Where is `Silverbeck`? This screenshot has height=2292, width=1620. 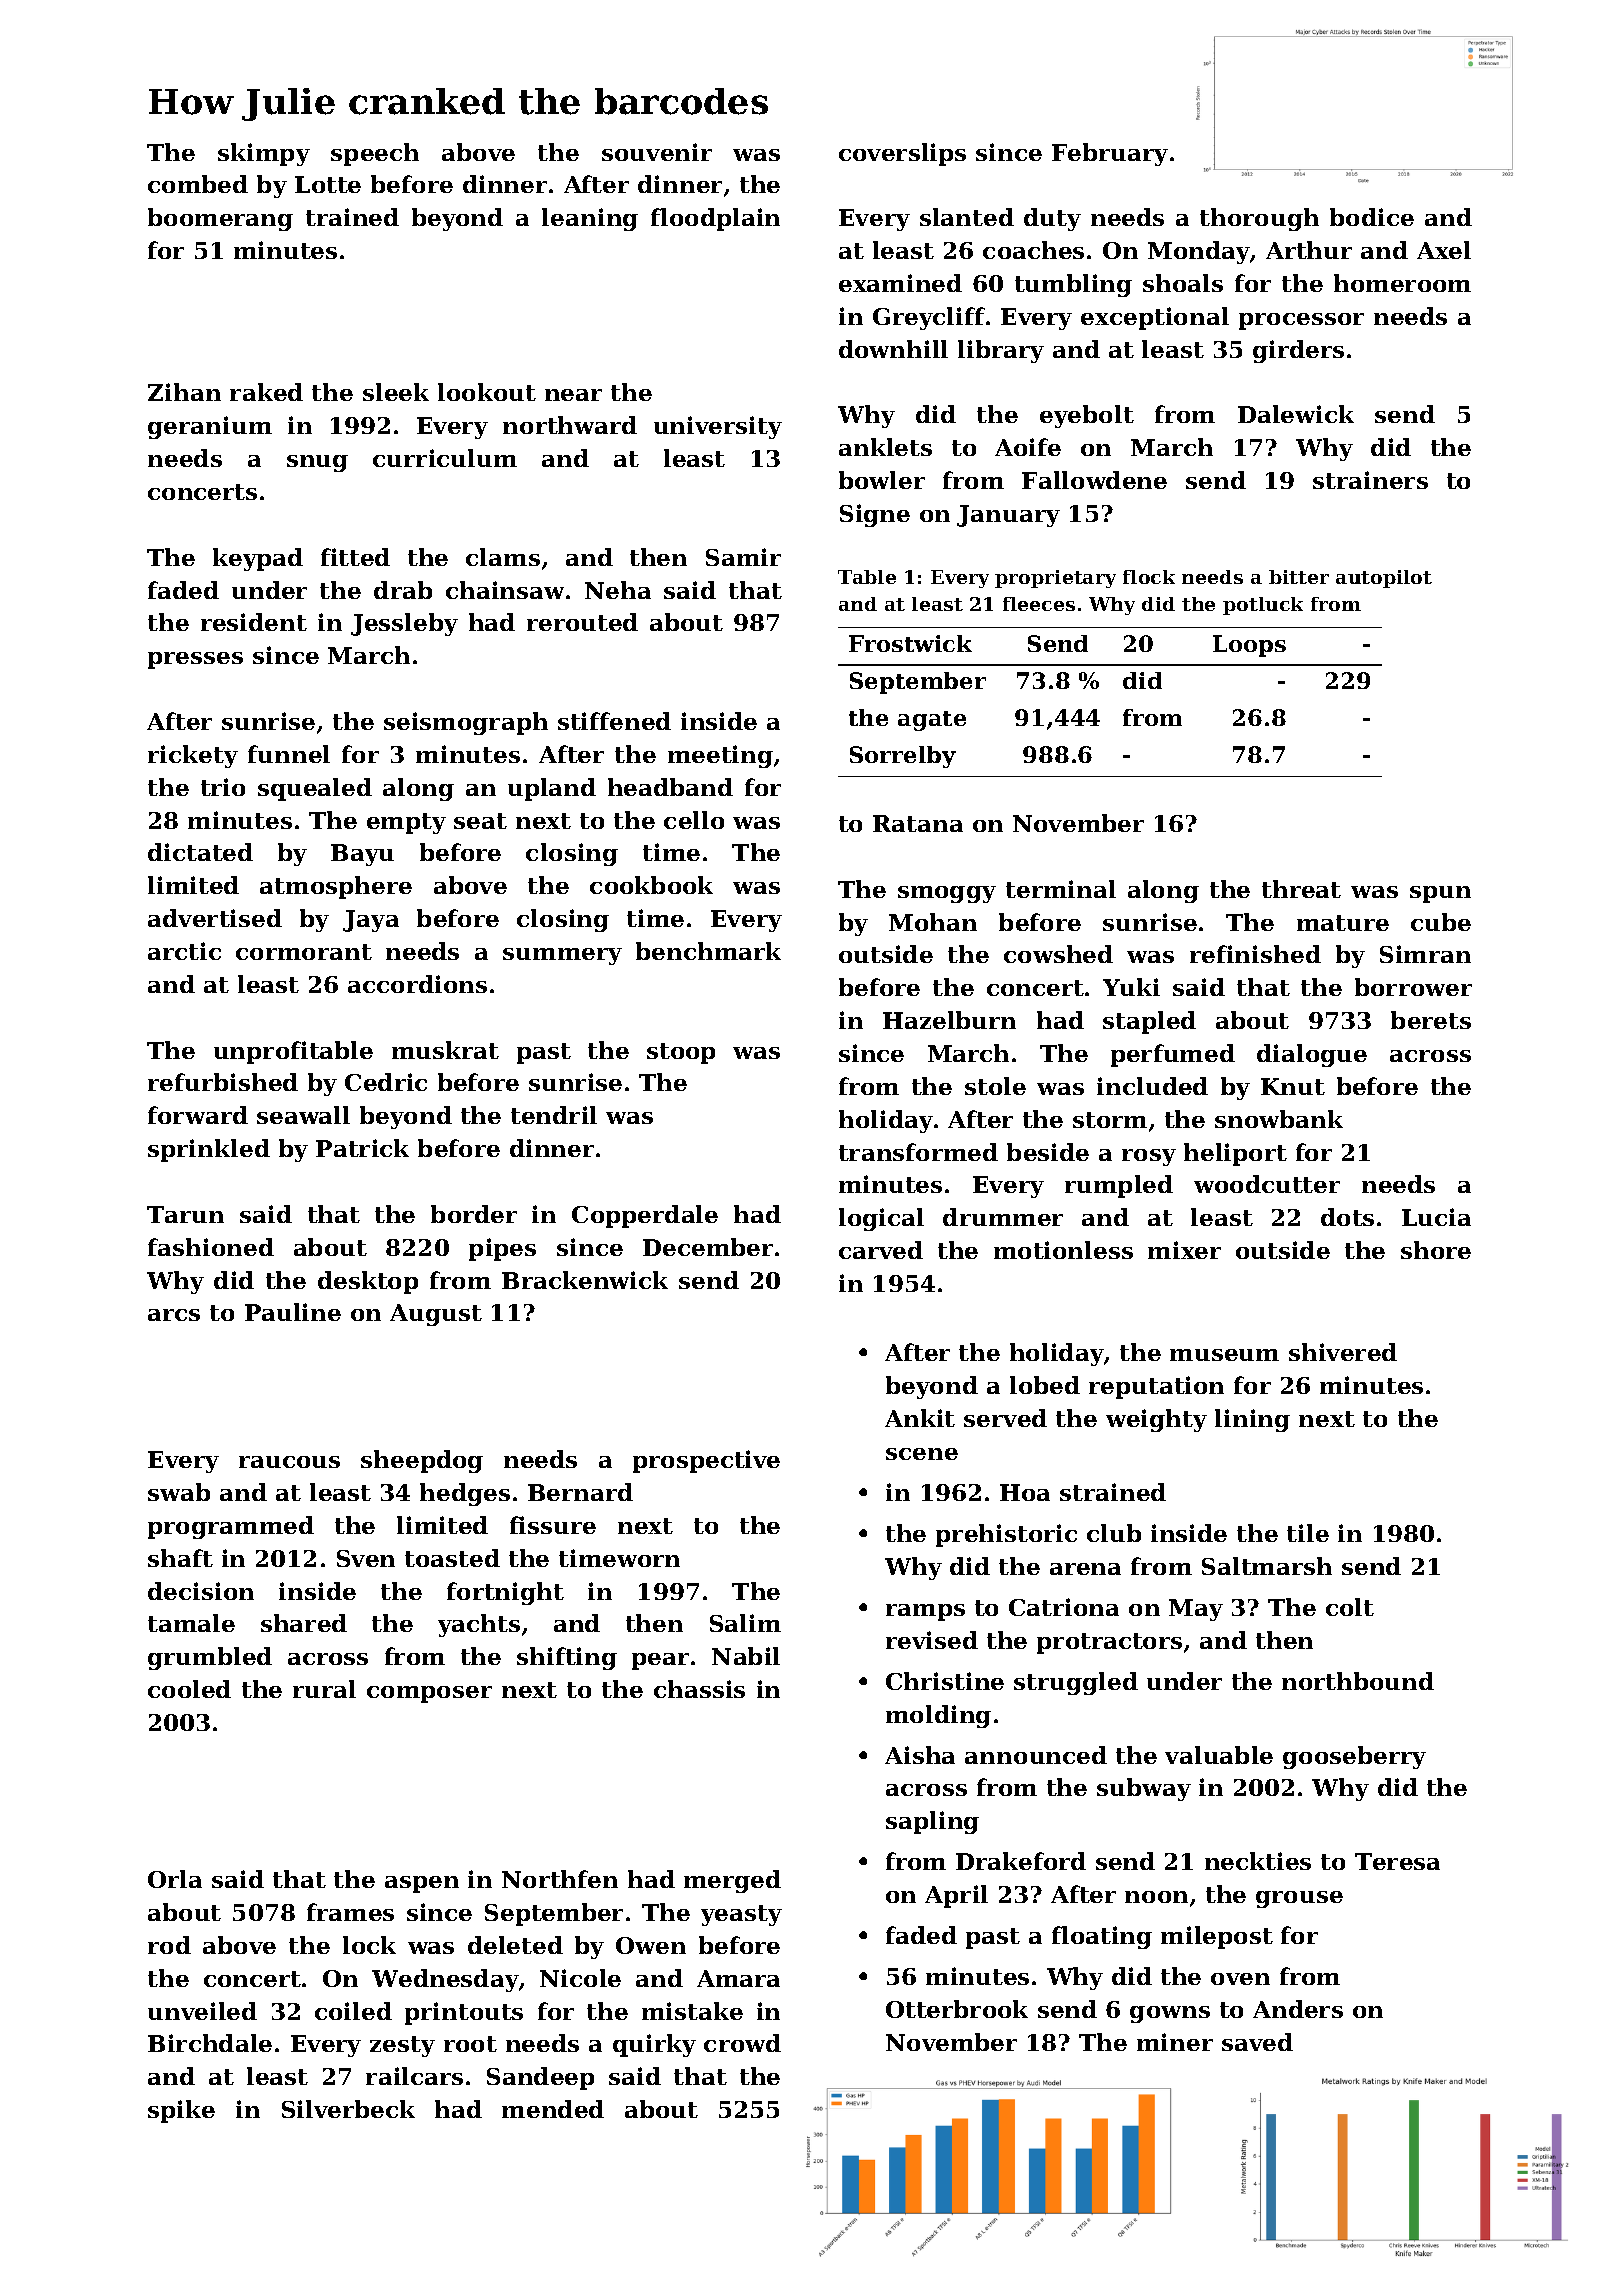 Silverbeck is located at coordinates (348, 2109).
